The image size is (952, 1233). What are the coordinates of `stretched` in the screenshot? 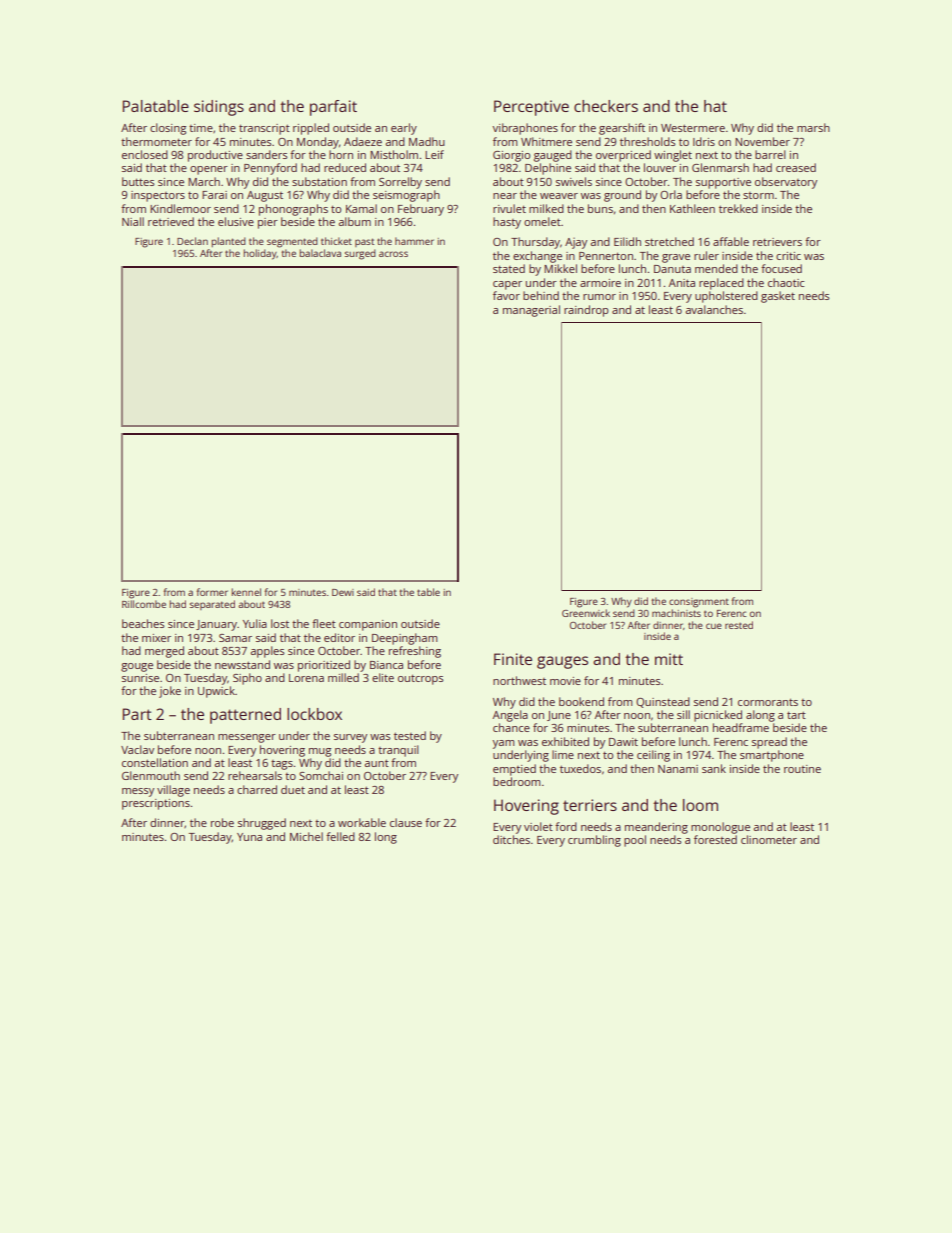 It's located at (669, 241).
